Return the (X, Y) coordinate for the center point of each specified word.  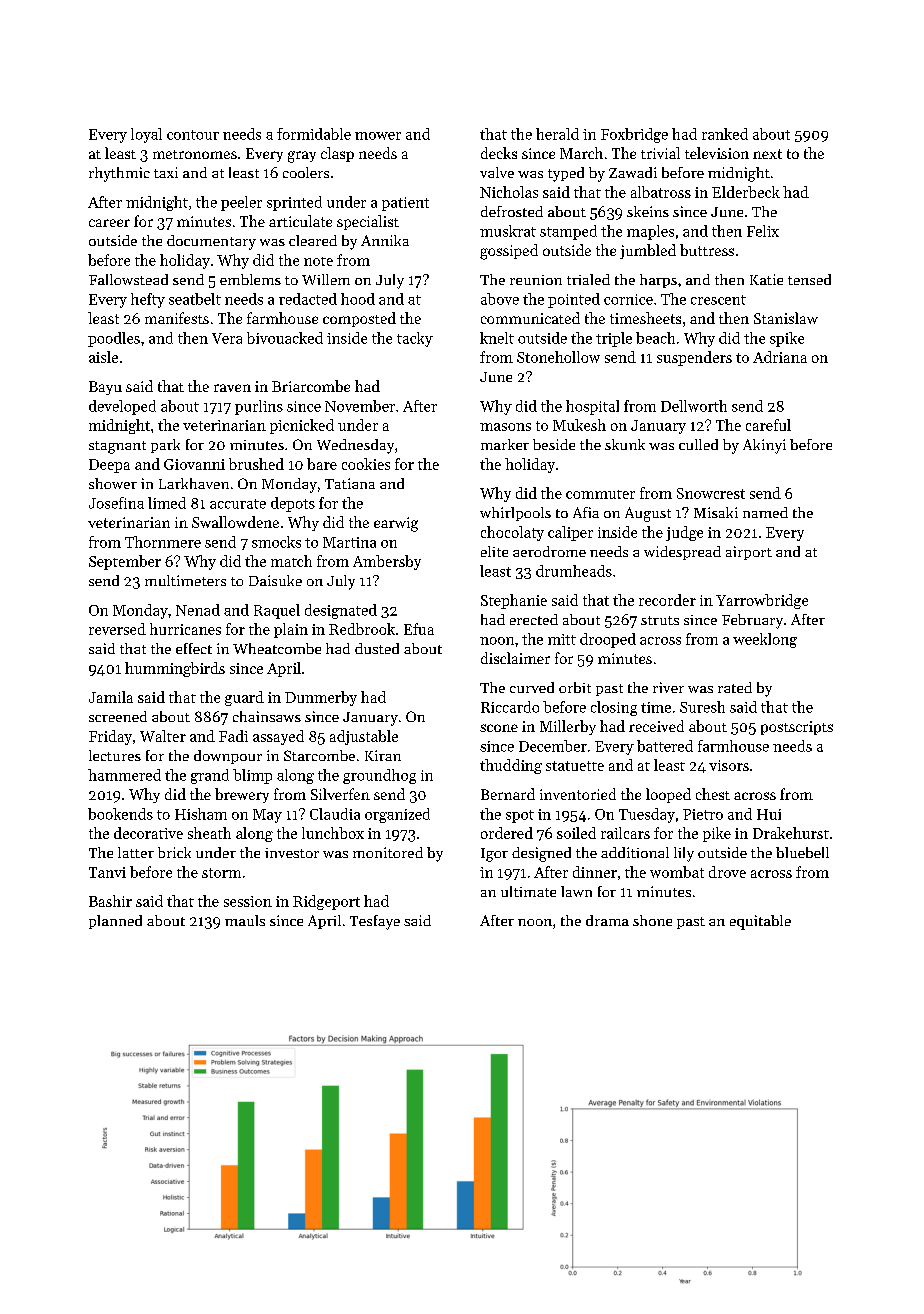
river (668, 687)
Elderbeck (746, 192)
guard (244, 698)
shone (652, 920)
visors (729, 765)
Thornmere (163, 542)
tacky (415, 339)
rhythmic (119, 174)
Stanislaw (786, 318)
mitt (562, 639)
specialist (368, 222)
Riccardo (510, 707)
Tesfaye (375, 922)
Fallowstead (128, 279)
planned (115, 922)
